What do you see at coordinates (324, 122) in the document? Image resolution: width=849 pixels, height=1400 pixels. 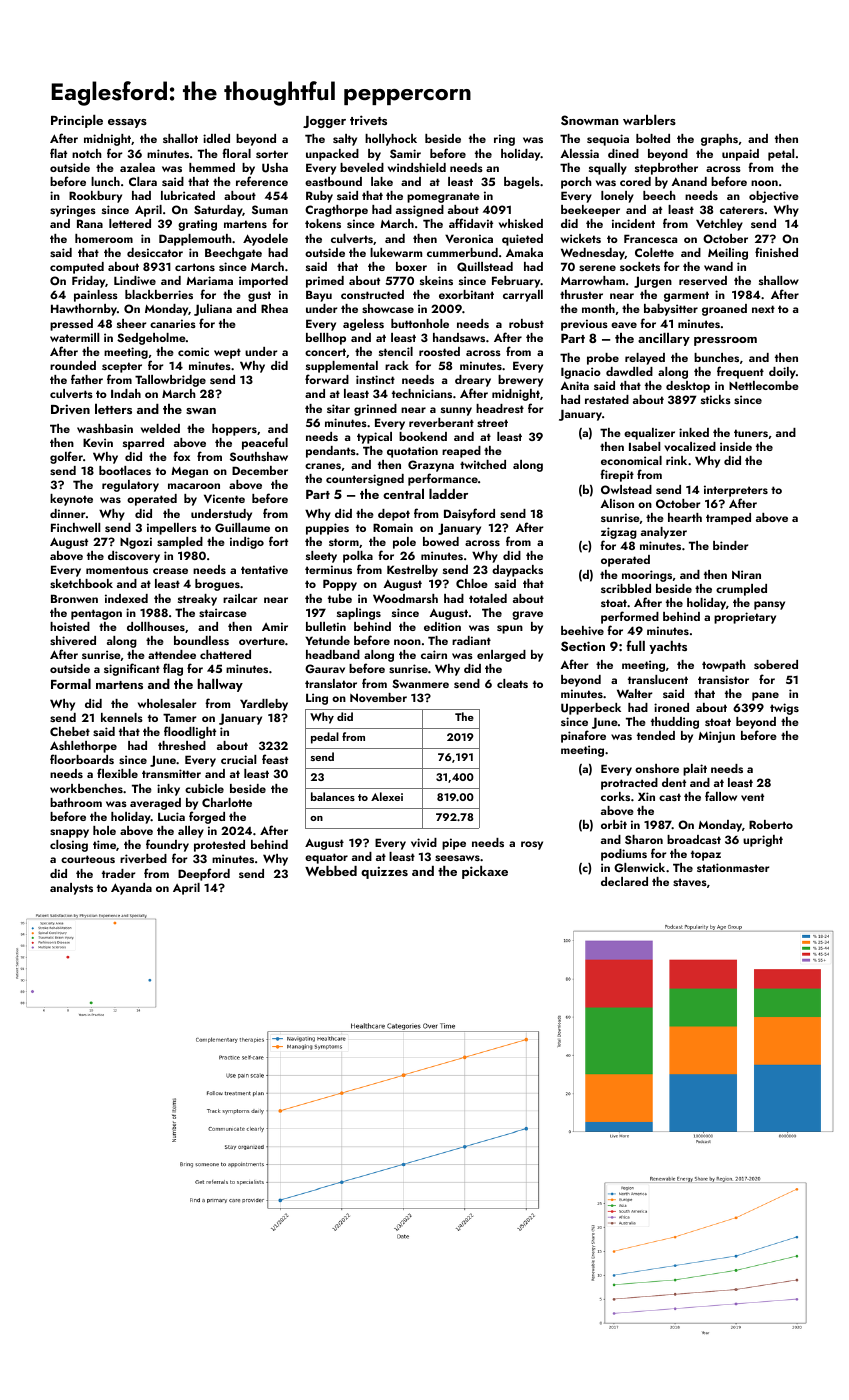 I see `Jogger` at bounding box center [324, 122].
